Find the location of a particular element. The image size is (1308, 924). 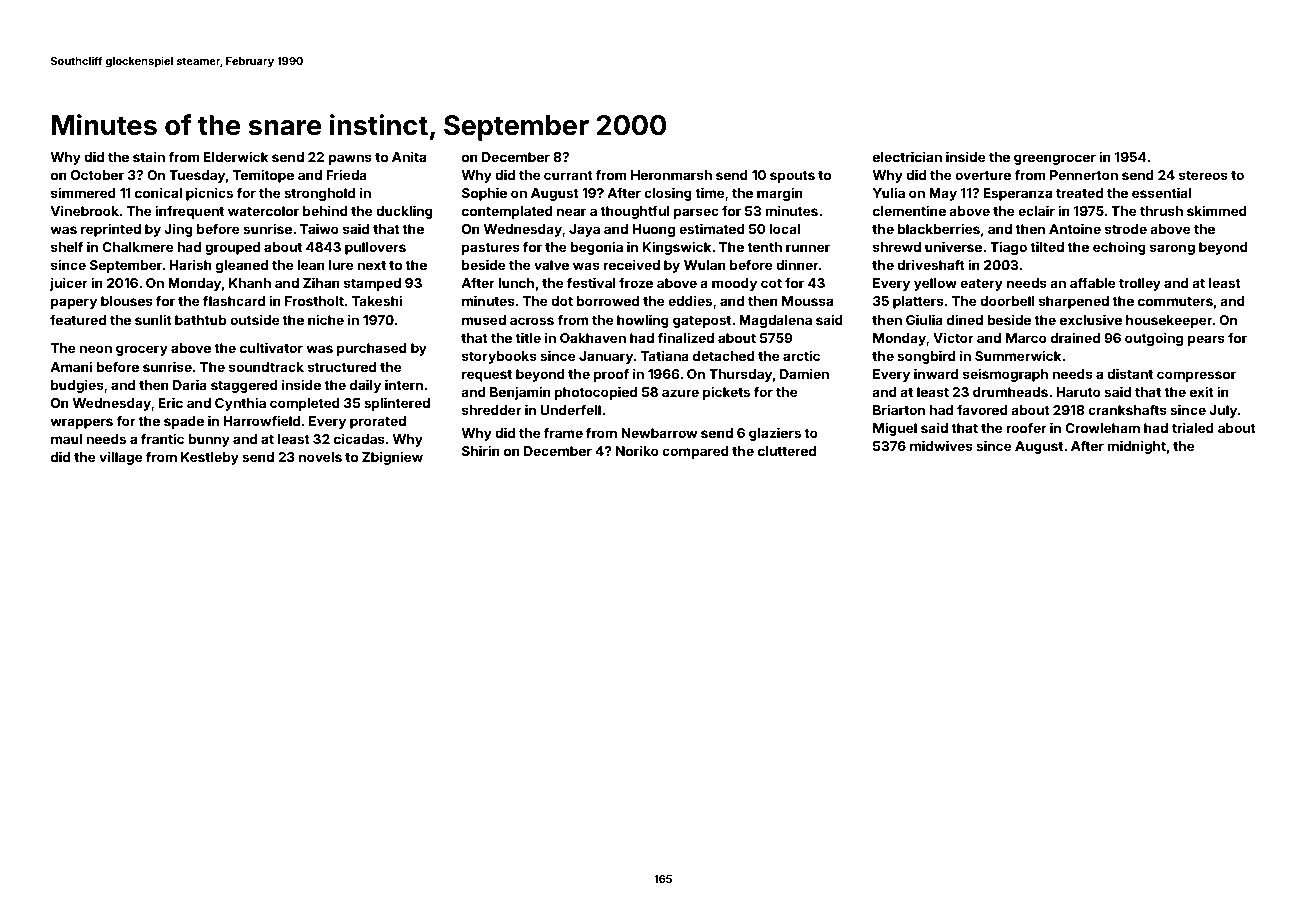

Thursday is located at coordinates (740, 375).
